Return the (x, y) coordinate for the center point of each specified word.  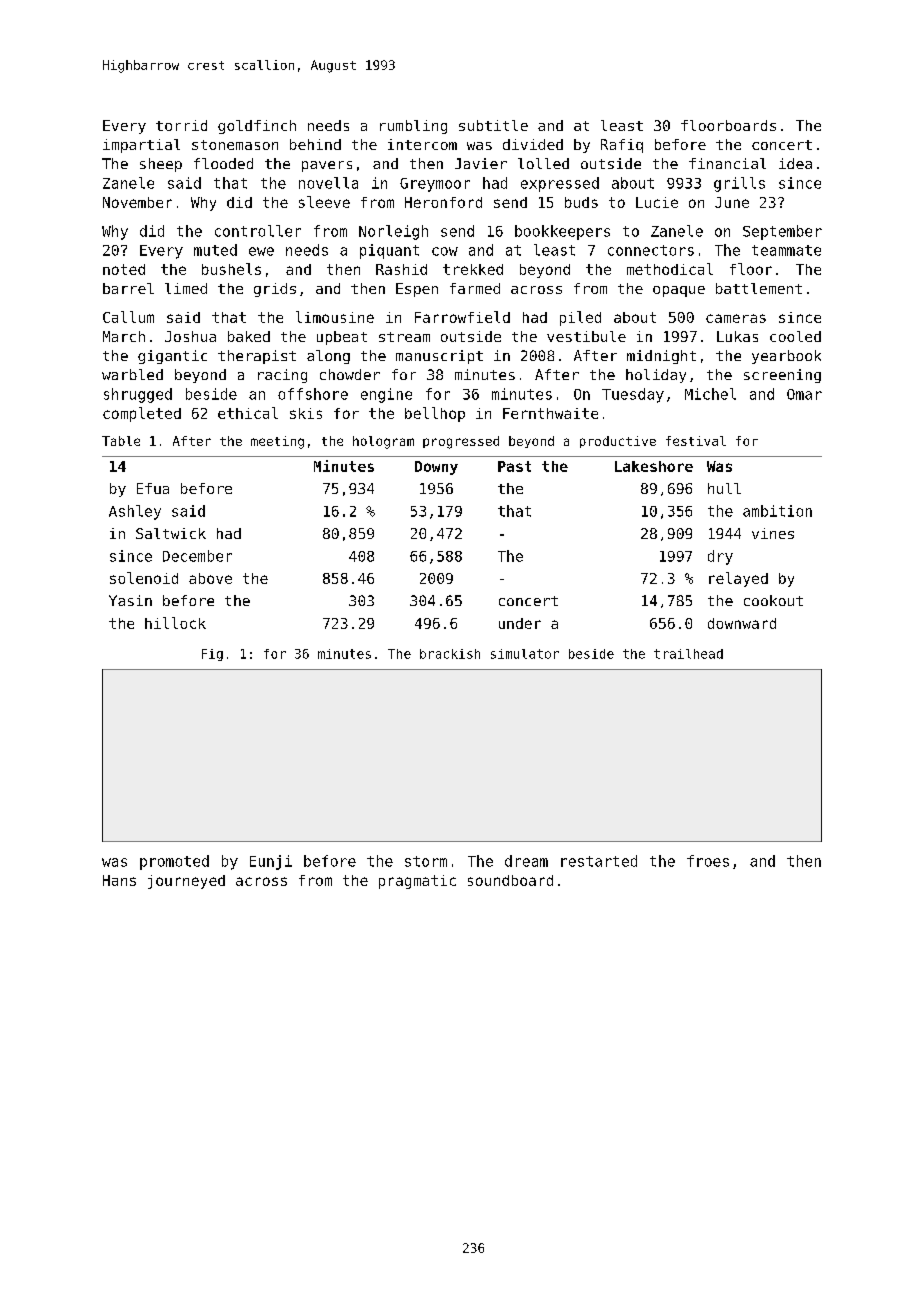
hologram (383, 442)
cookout (773, 600)
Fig (212, 655)
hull (724, 488)
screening (782, 376)
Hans (119, 880)
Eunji (271, 862)
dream (526, 861)
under (520, 623)
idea (795, 163)
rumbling (413, 127)
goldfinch (257, 127)
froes (708, 861)
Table (121, 441)
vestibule (586, 336)
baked (249, 336)
